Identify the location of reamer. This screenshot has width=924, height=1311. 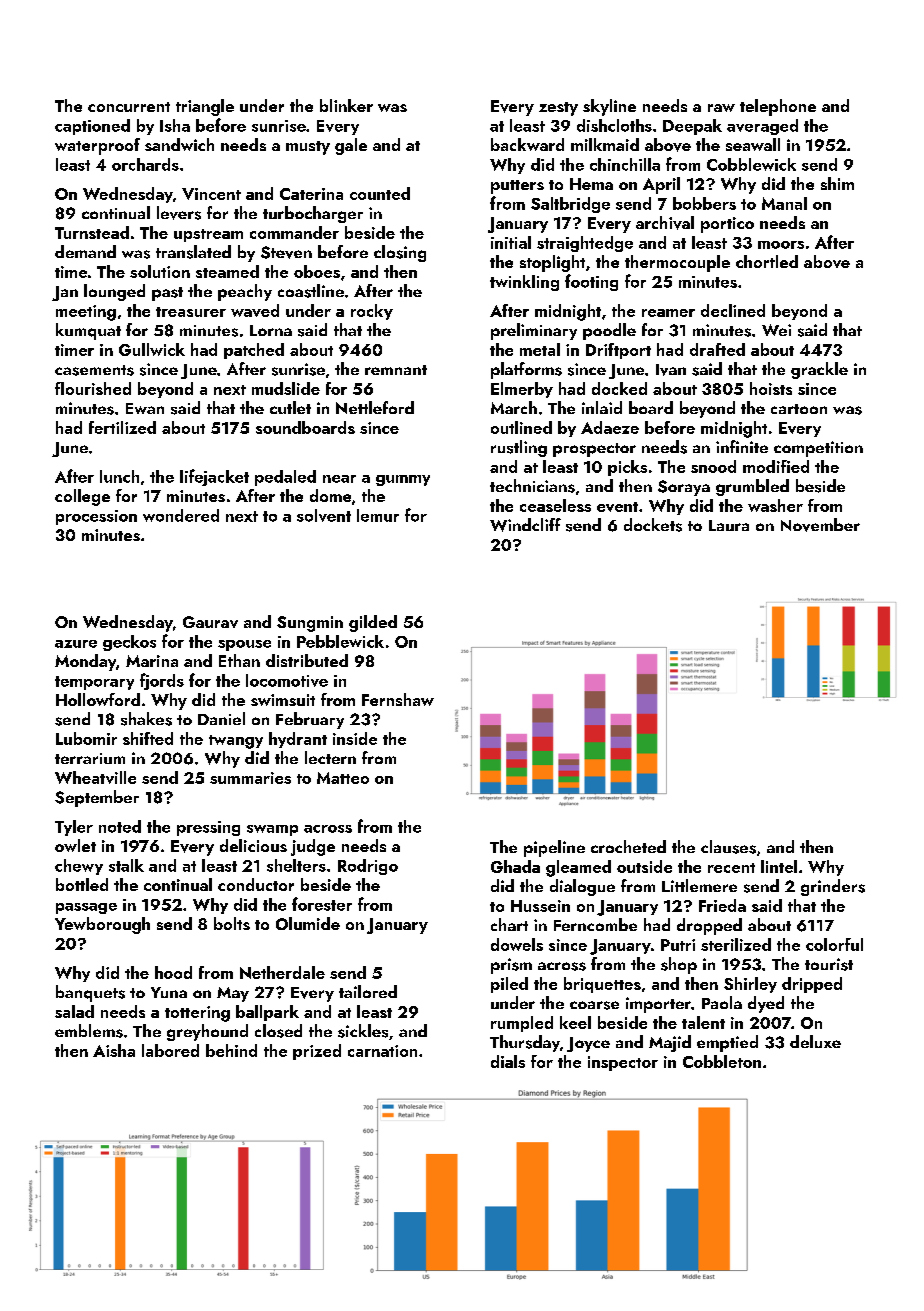
(668, 313).
